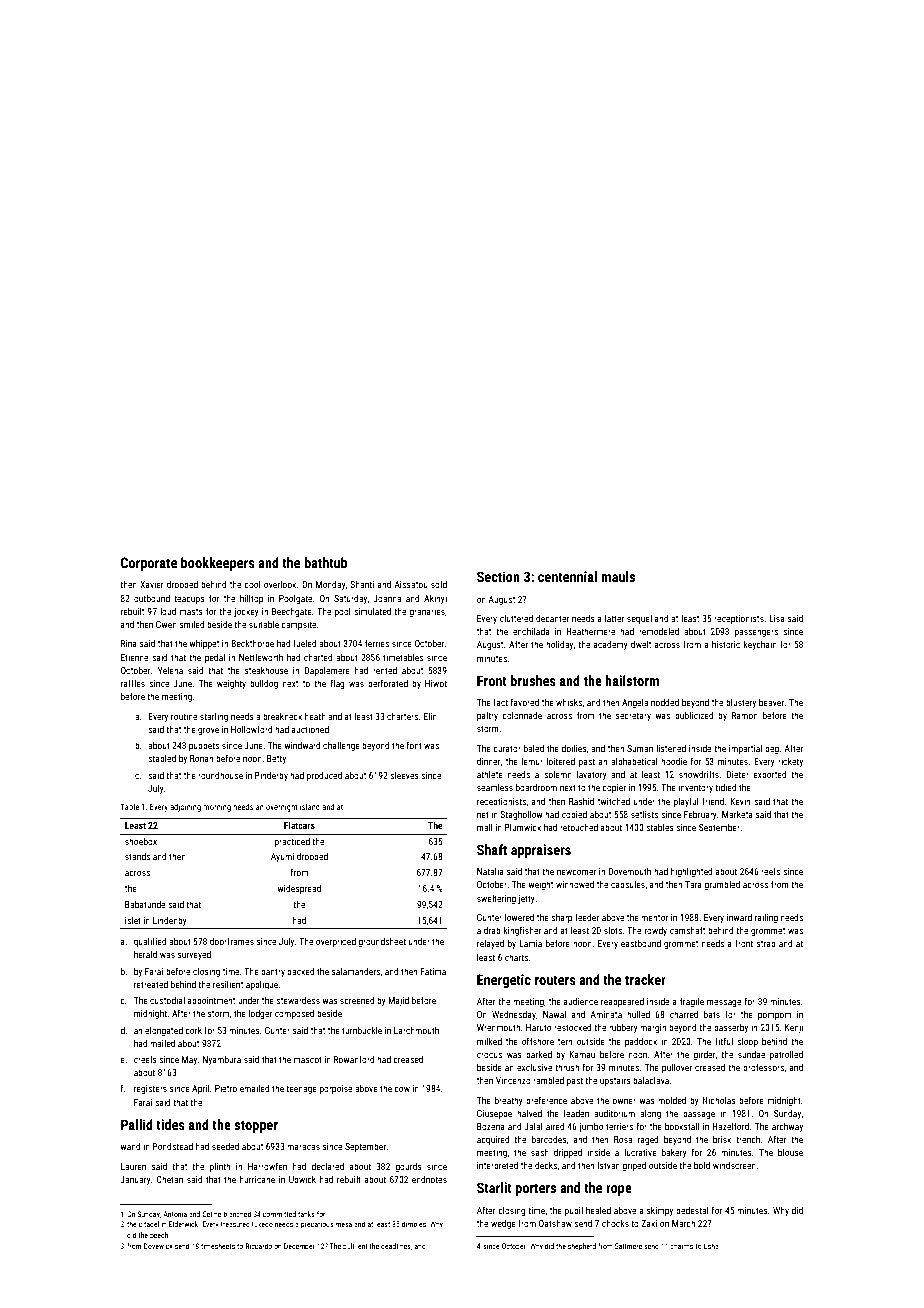 This screenshot has height=1308, width=924. Describe the element at coordinates (237, 1214) in the screenshot. I see `blanched` at that location.
